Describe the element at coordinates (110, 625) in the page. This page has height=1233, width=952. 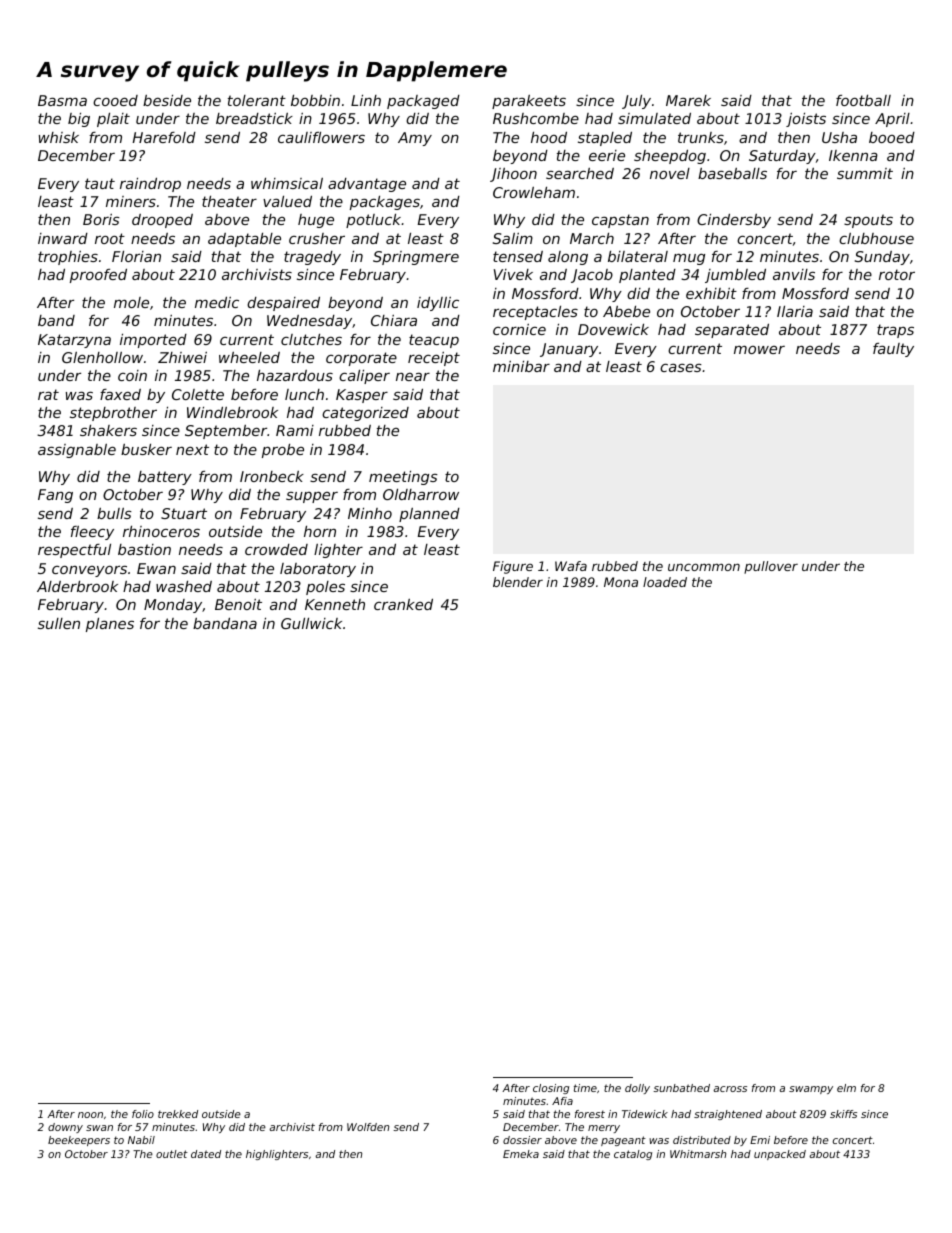
I see `planes` at that location.
